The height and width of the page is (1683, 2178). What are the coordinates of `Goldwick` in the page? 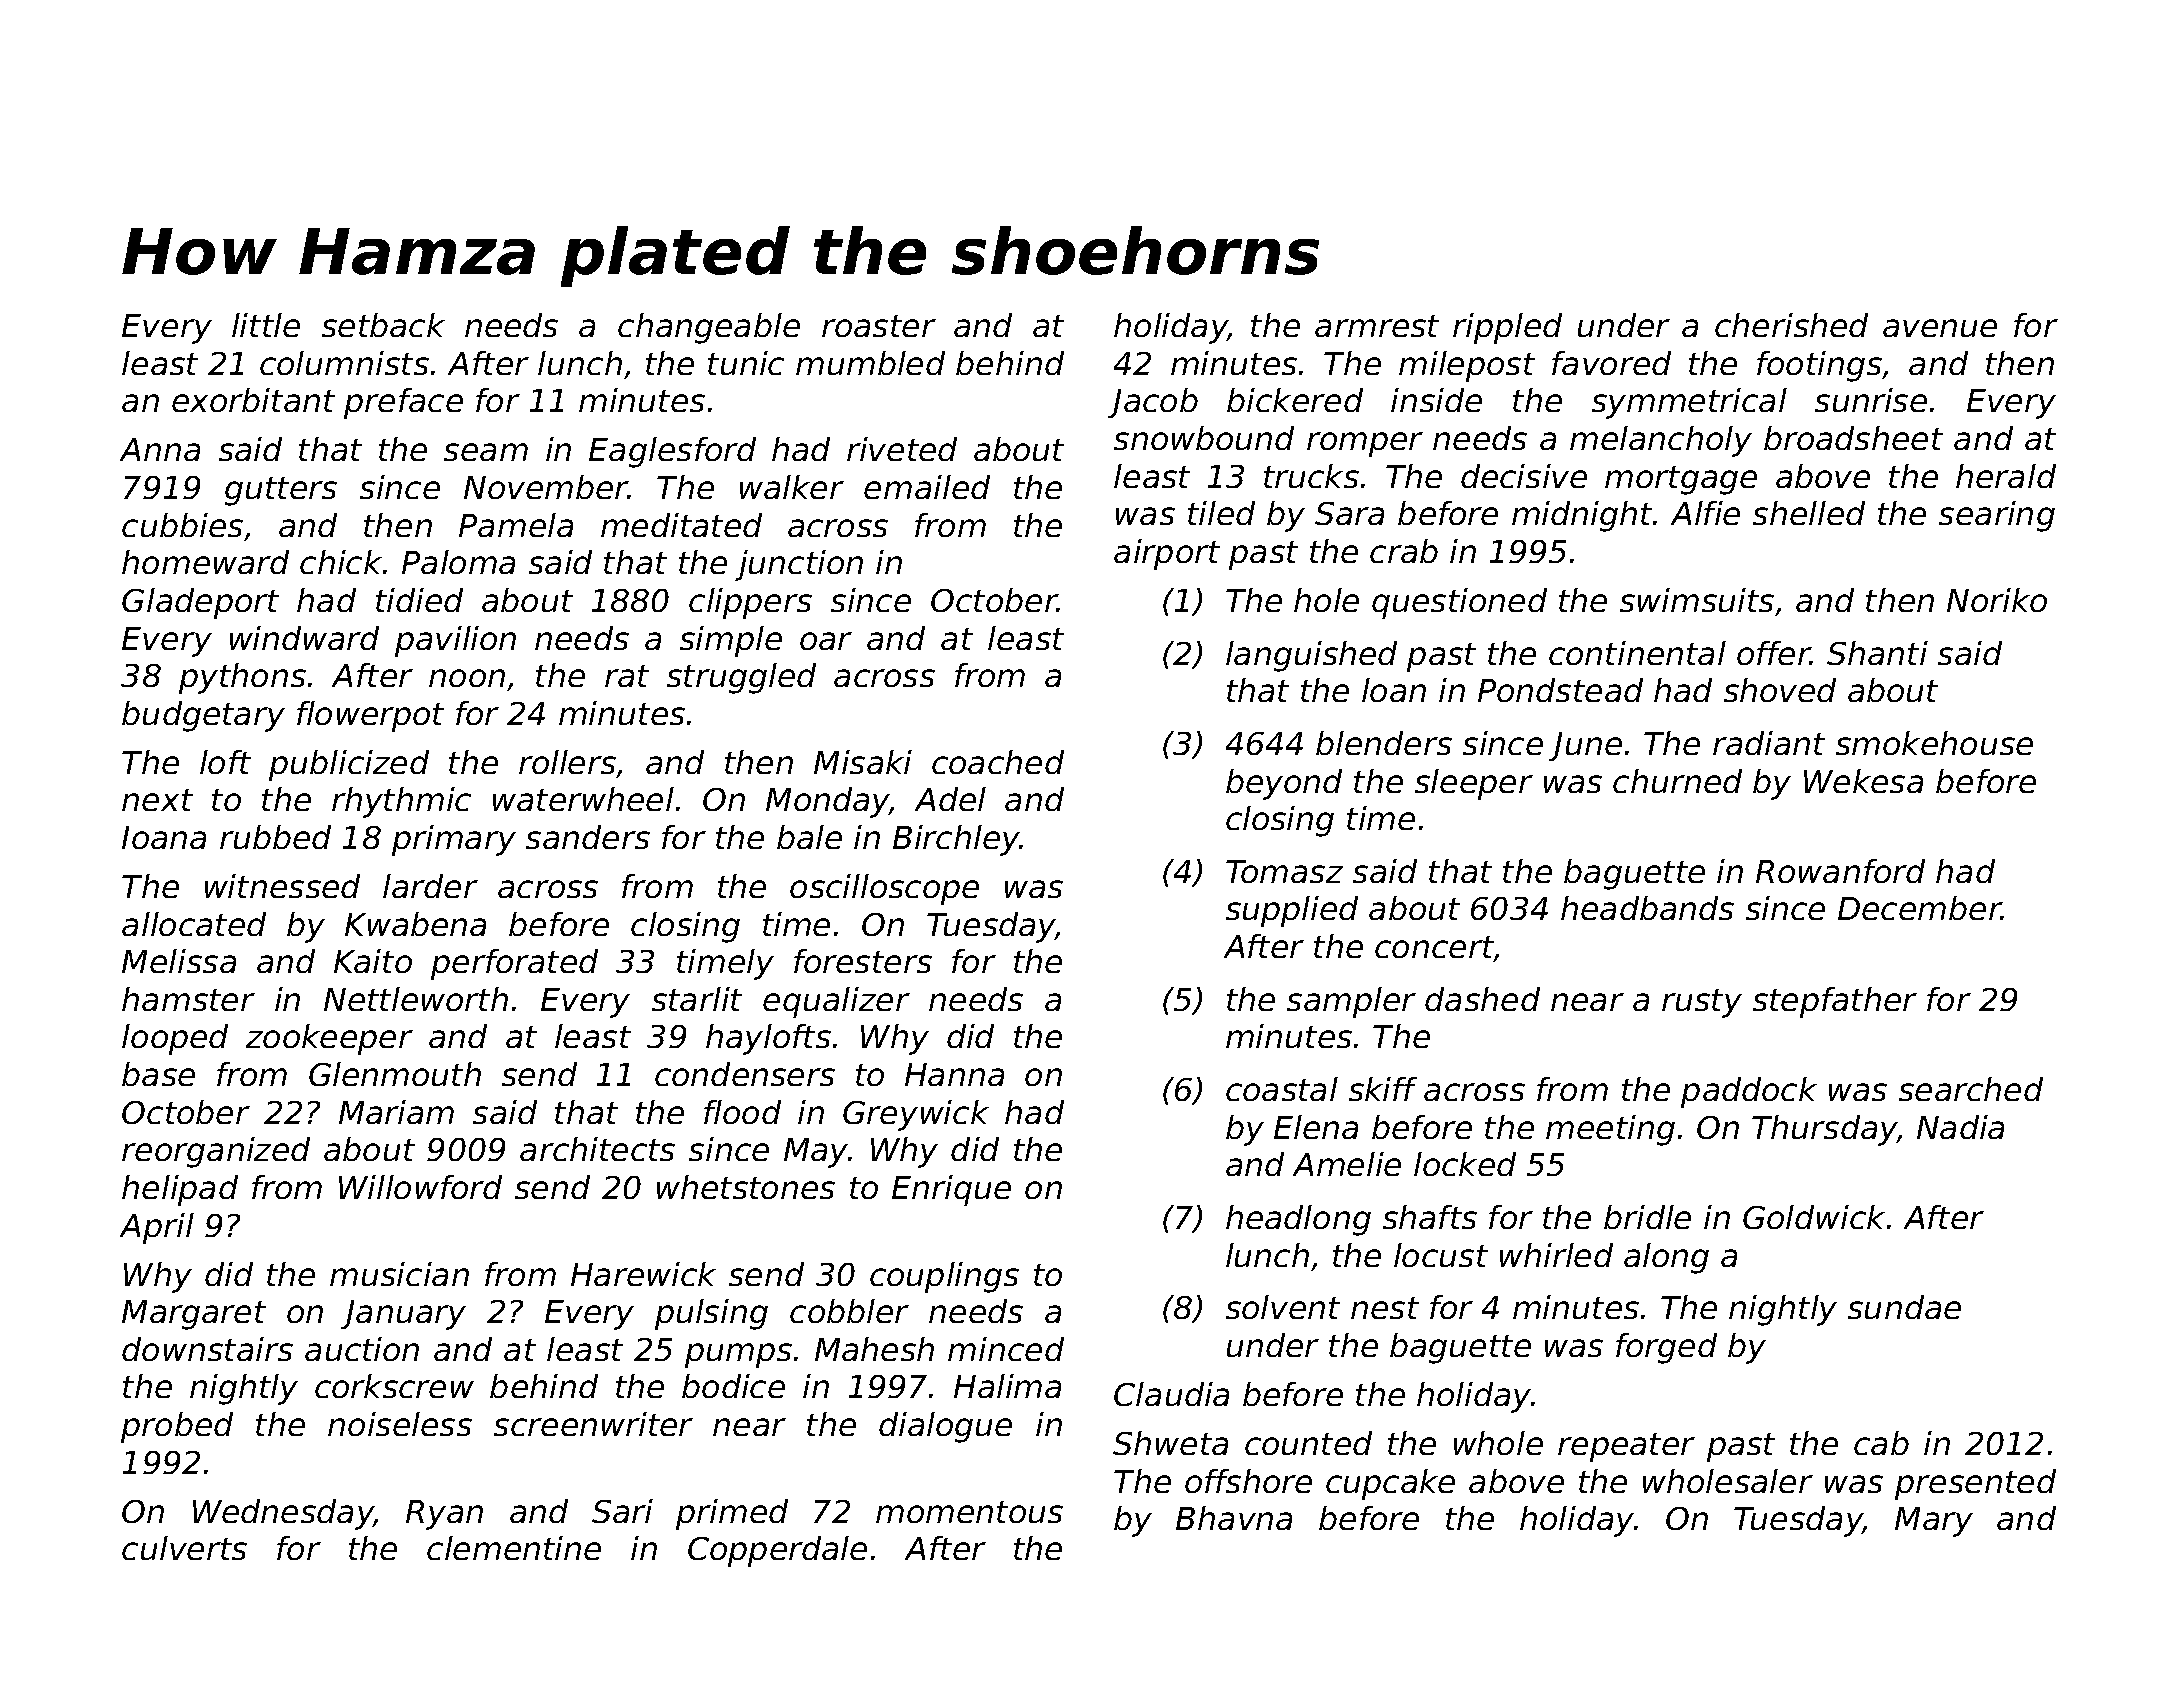 It's located at (1814, 1217).
